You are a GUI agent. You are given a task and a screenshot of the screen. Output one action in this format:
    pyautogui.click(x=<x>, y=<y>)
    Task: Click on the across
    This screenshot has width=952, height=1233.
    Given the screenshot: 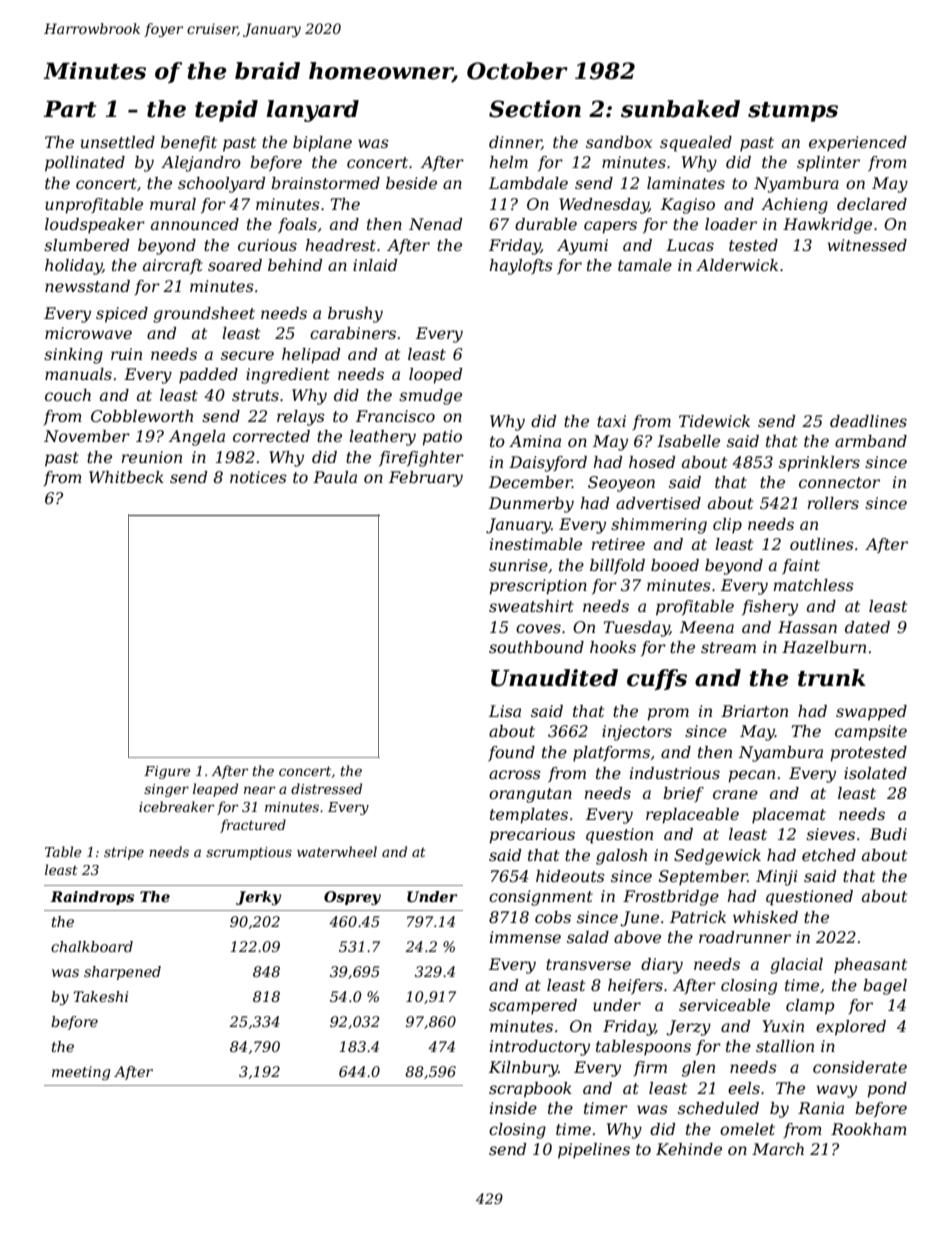 What is the action you would take?
    pyautogui.click(x=515, y=774)
